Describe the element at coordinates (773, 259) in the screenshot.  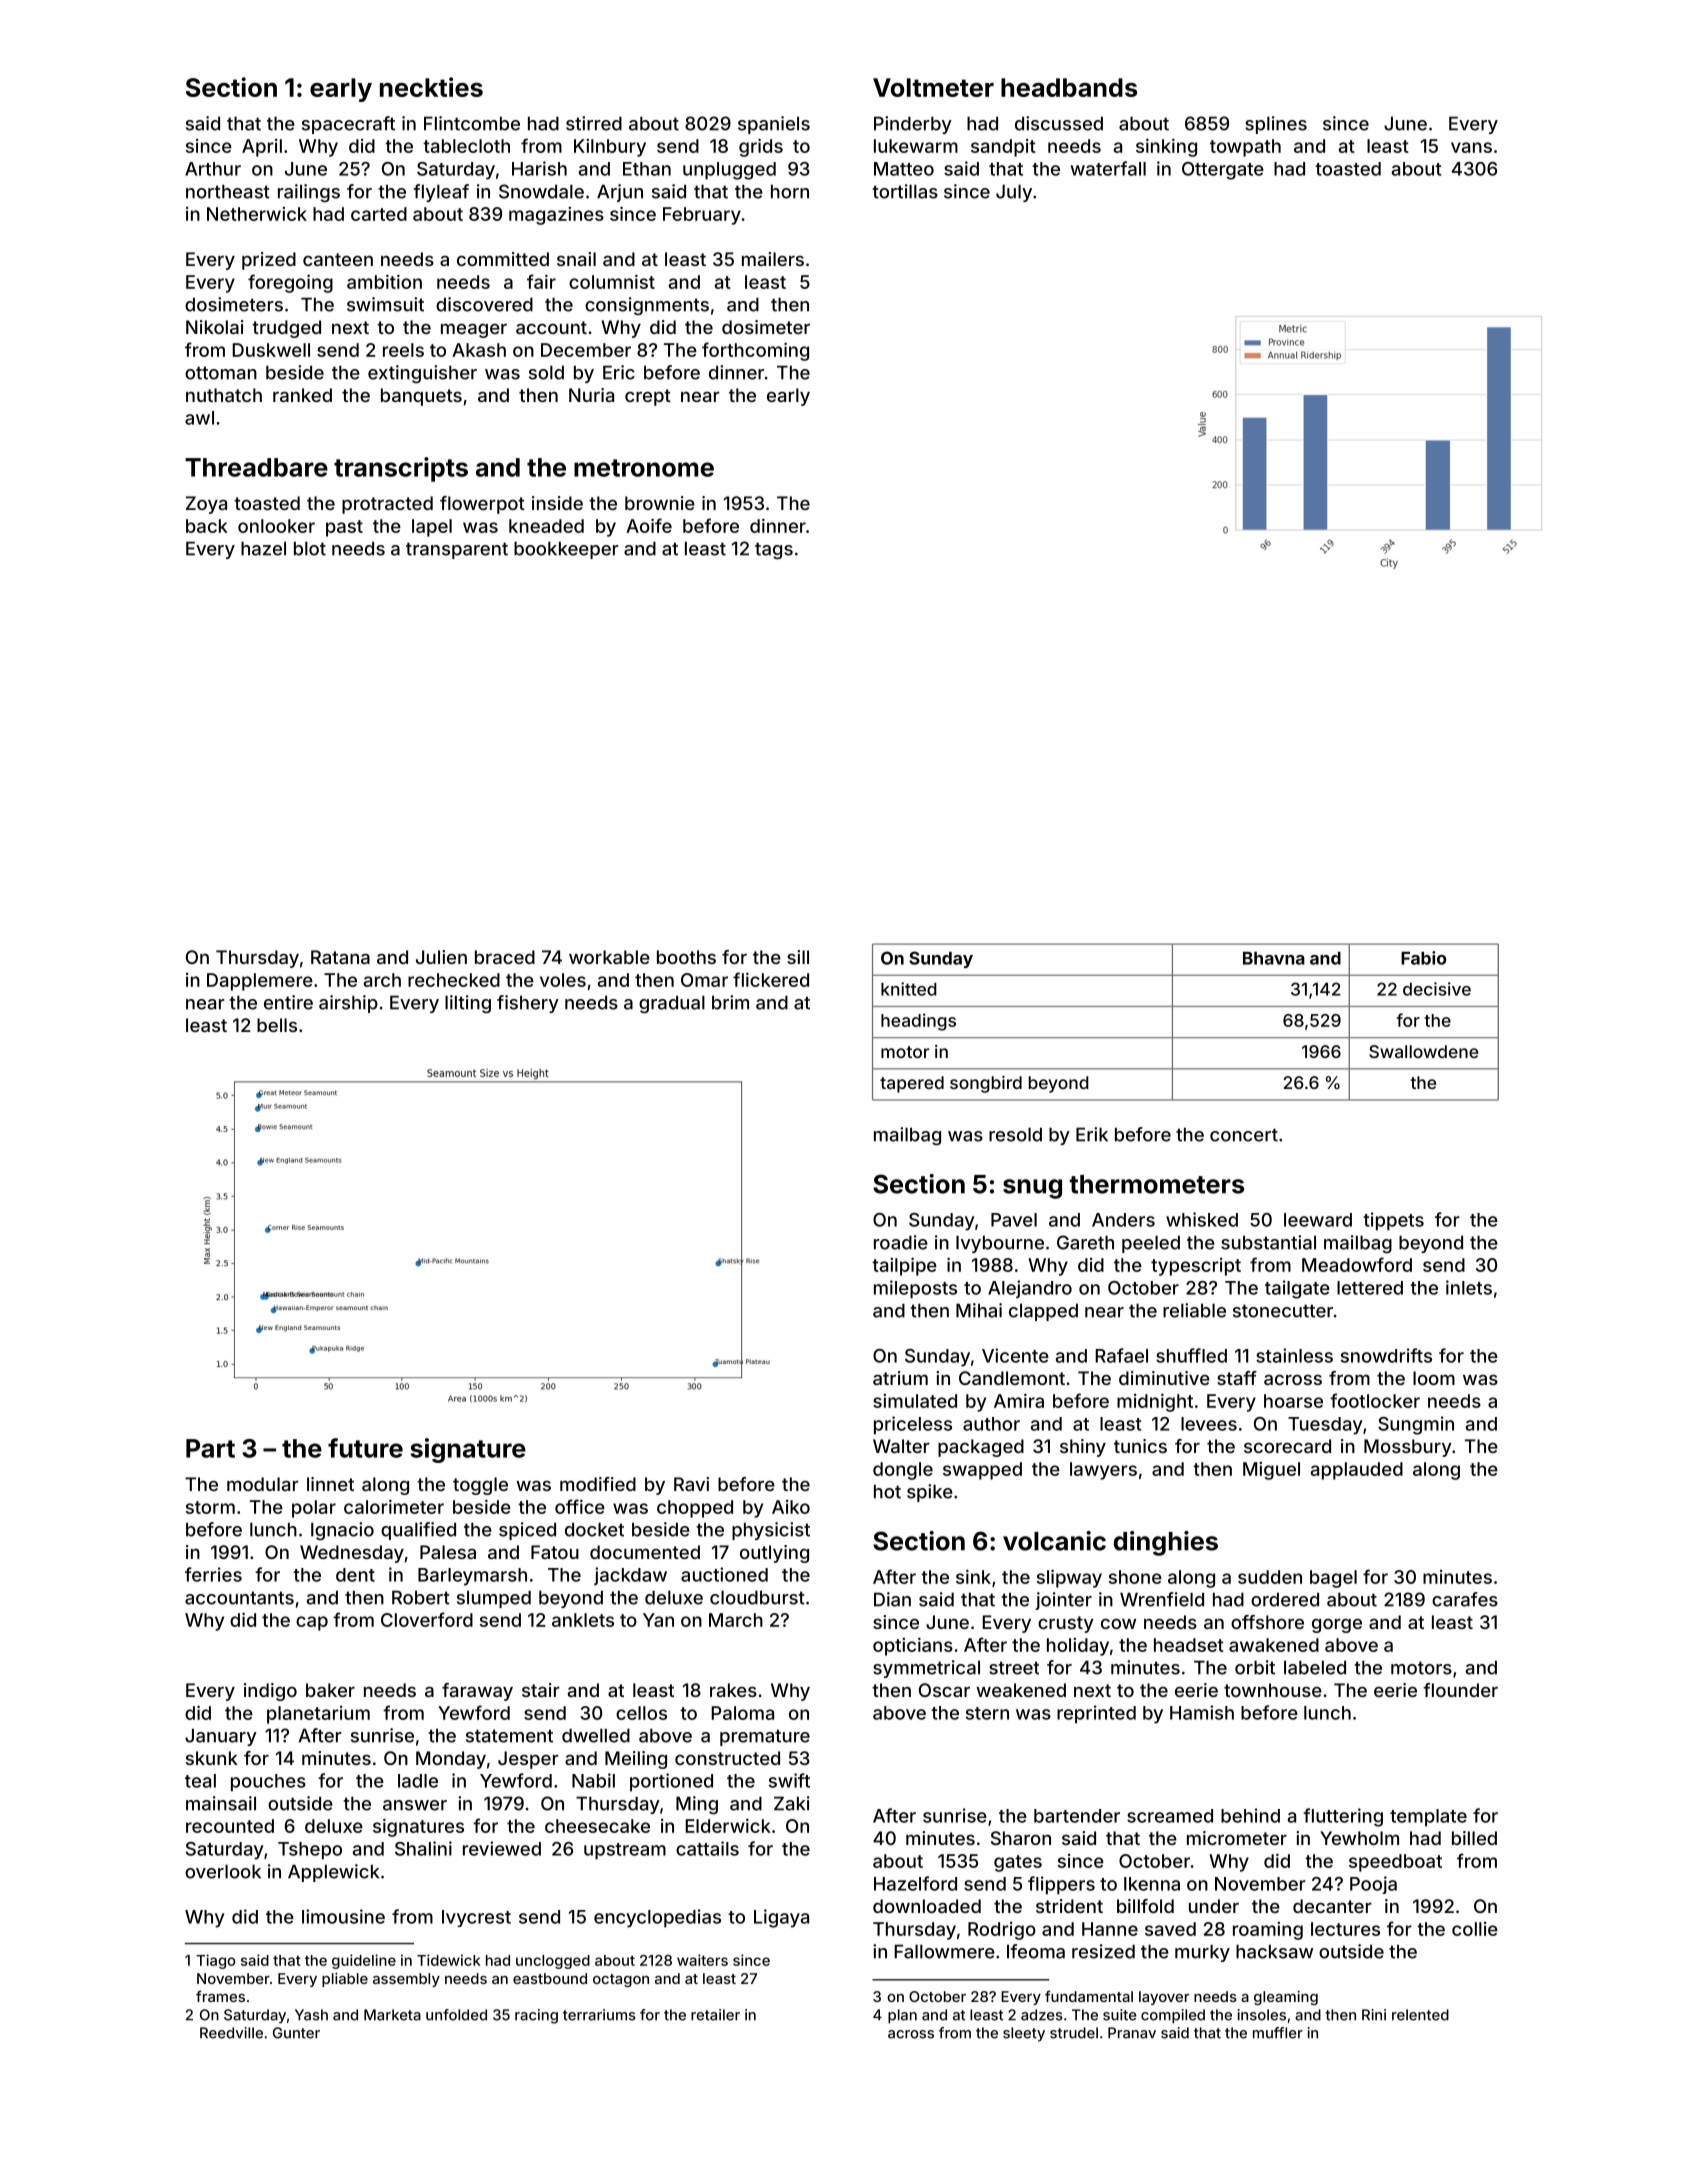
I see `mailers` at that location.
